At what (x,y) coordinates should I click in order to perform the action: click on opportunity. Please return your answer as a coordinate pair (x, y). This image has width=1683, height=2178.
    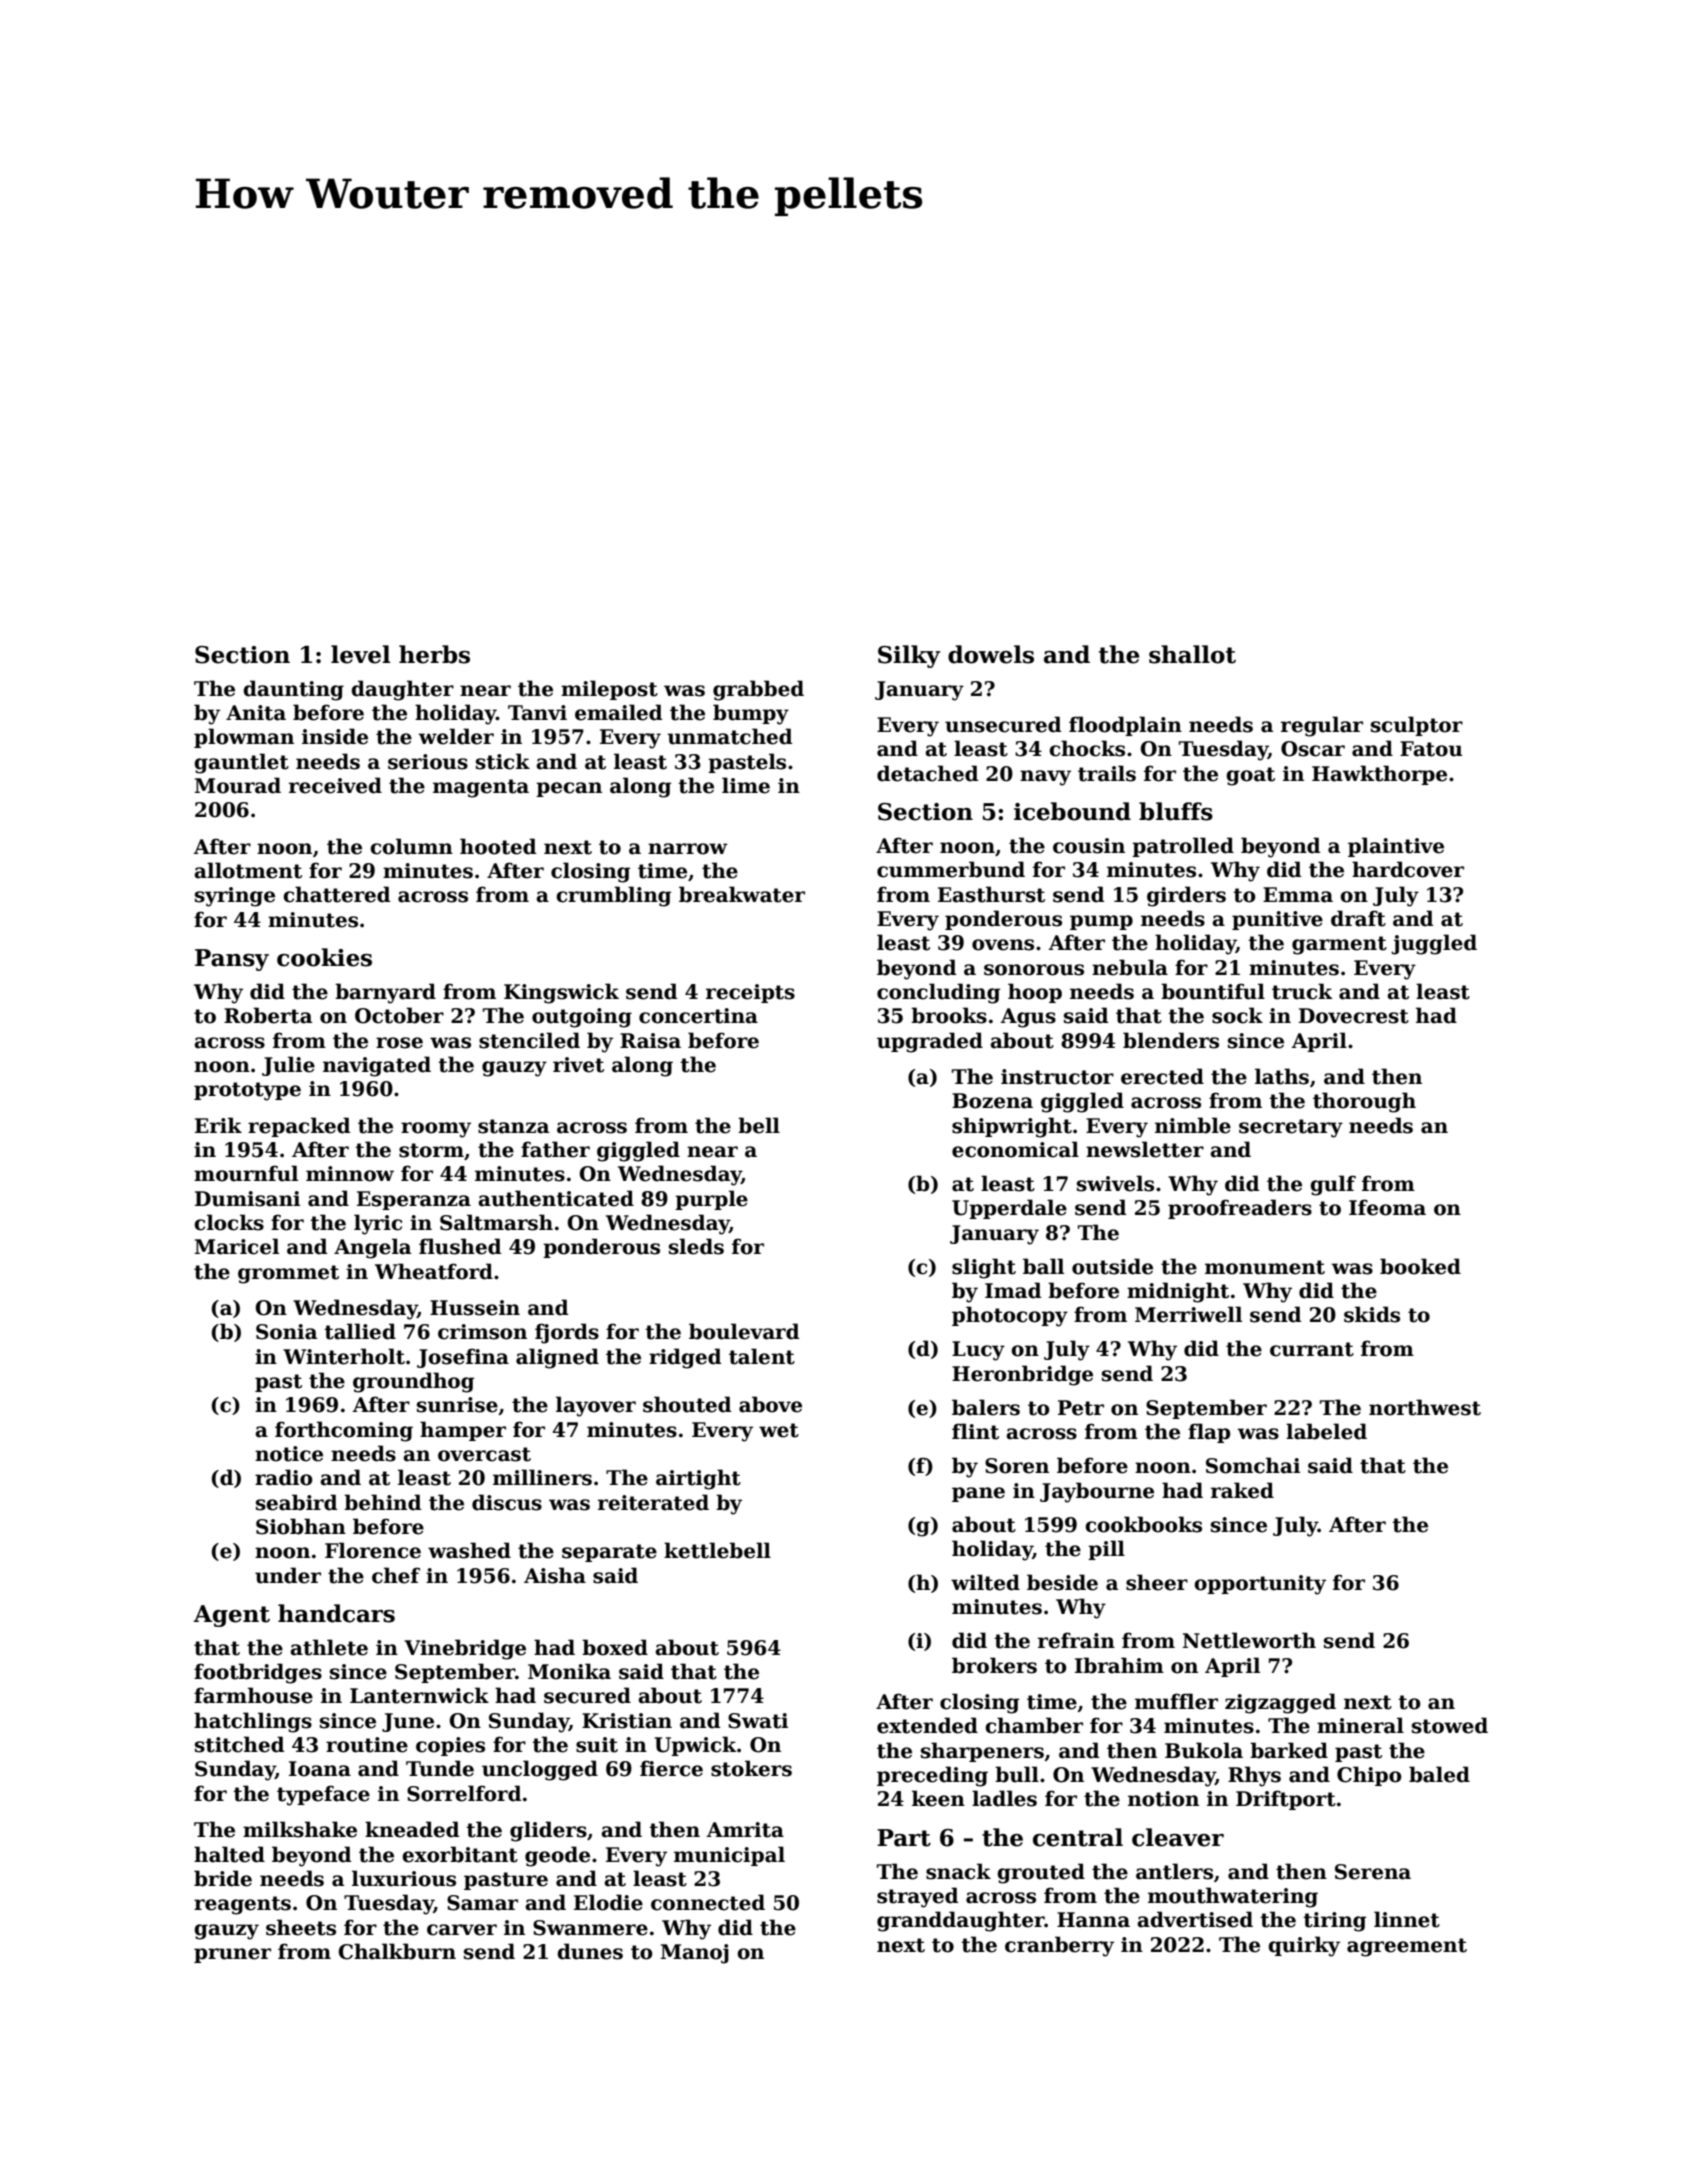
    Looking at the image, I should click on (1260, 1585).
